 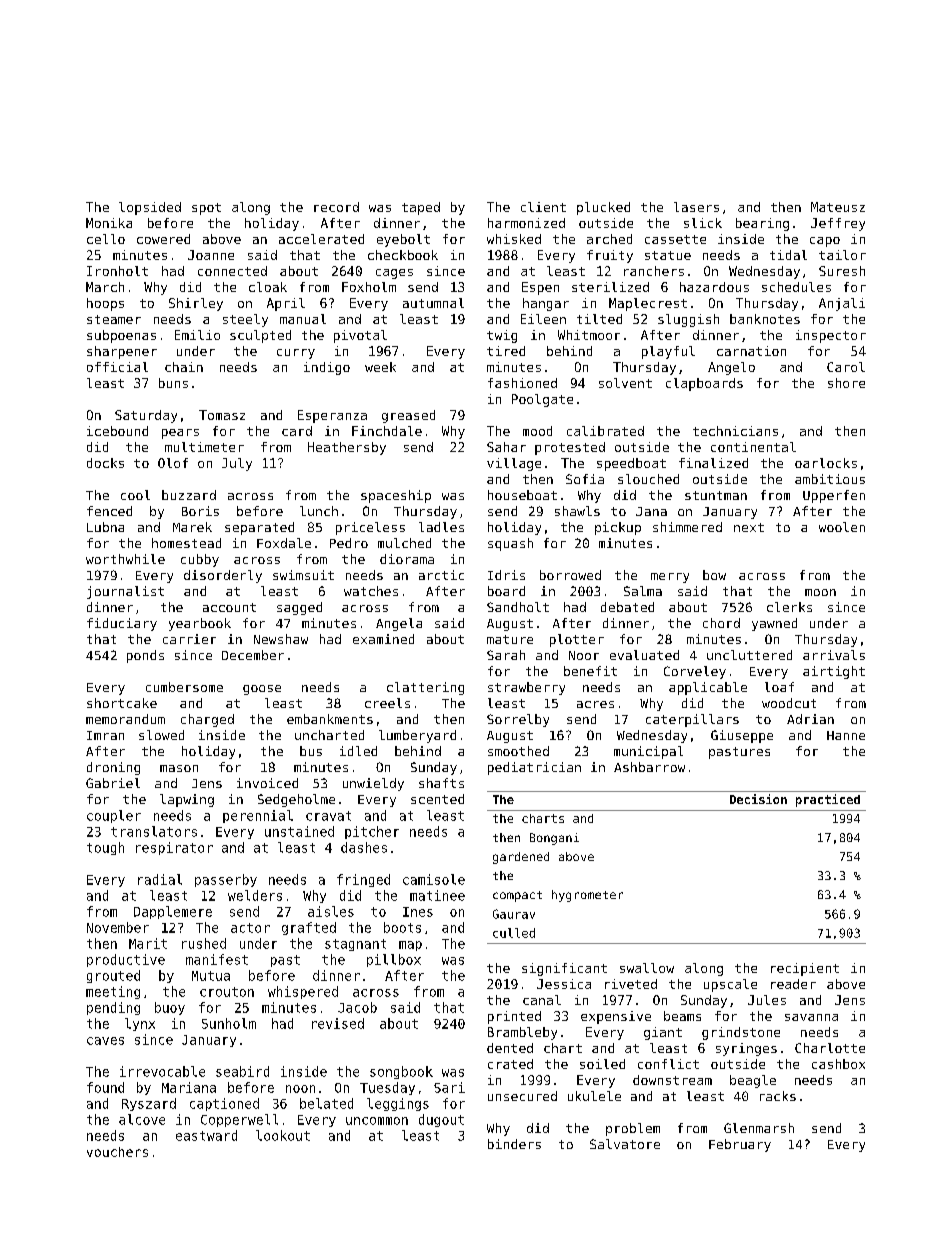 What do you see at coordinates (206, 209) in the image?
I see `spot` at bounding box center [206, 209].
